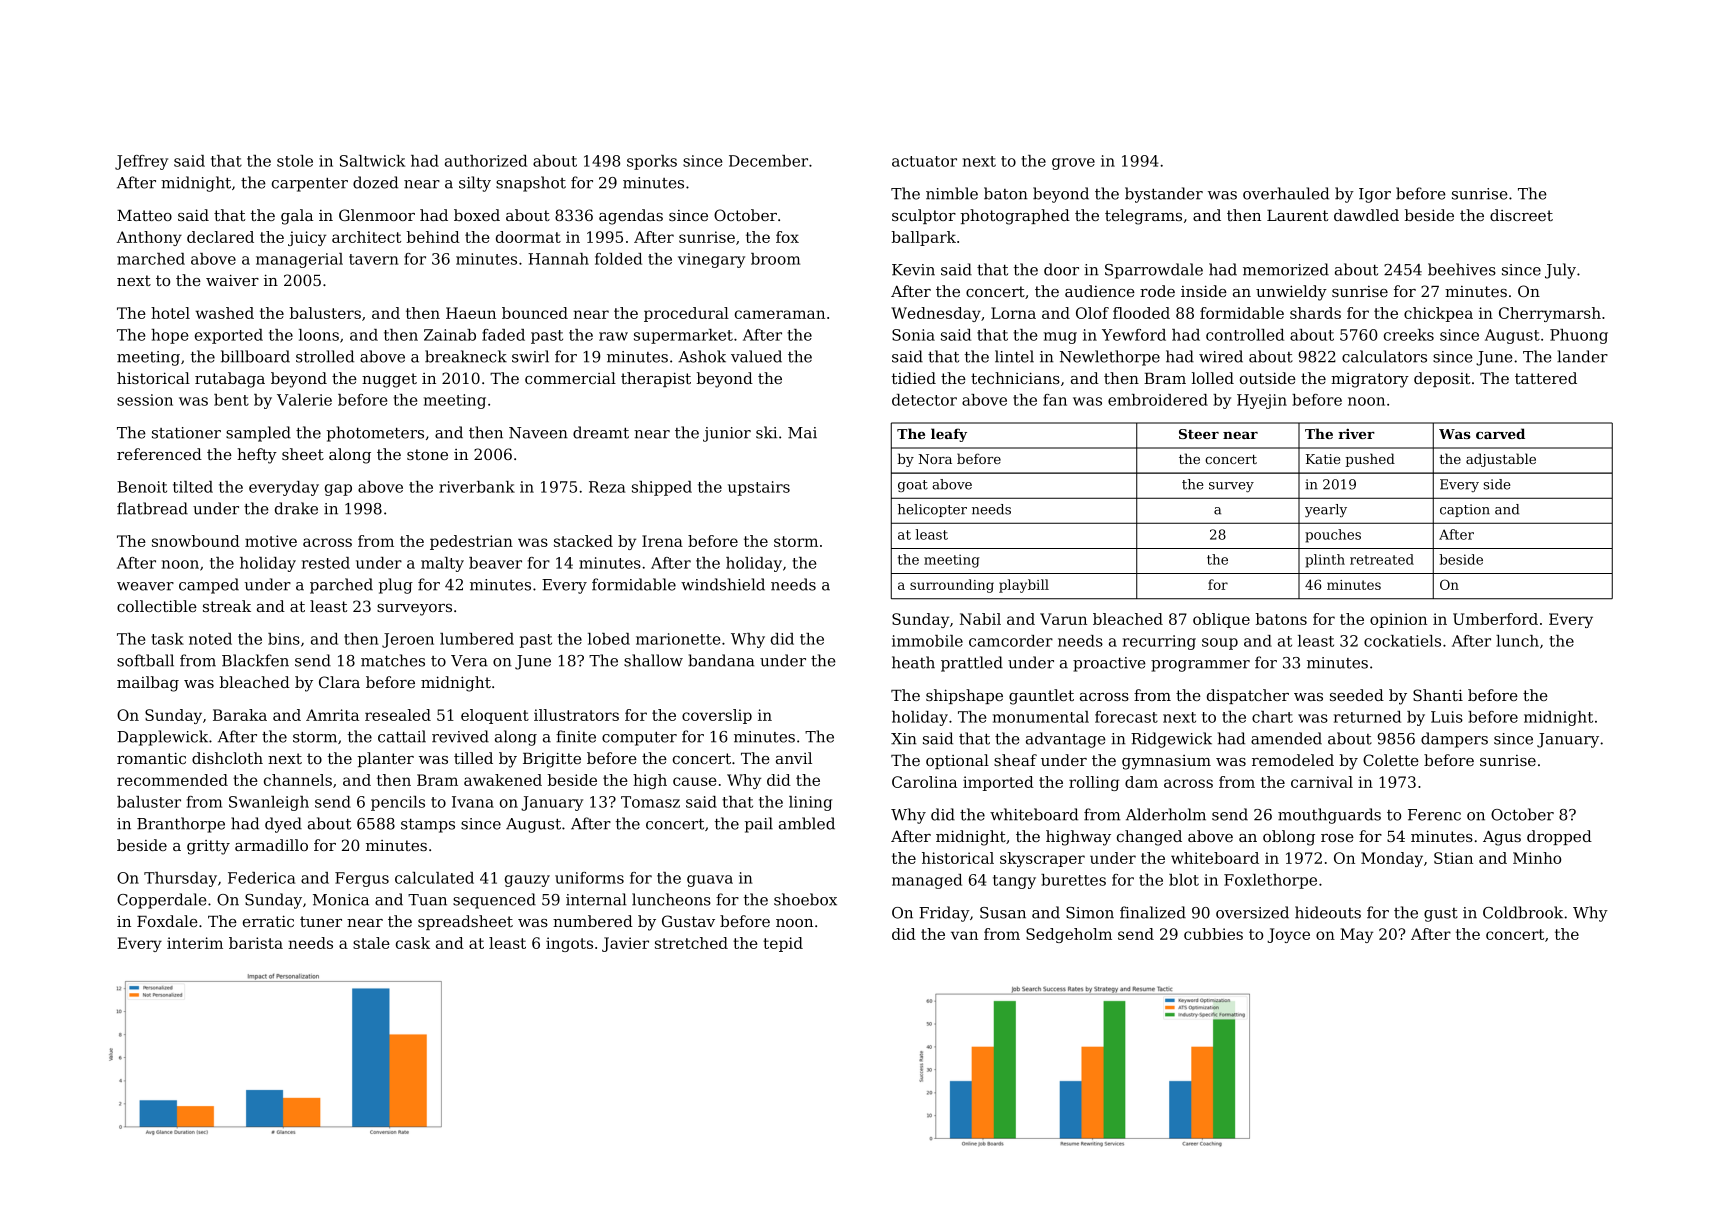  I want to click on sporks, so click(652, 162).
